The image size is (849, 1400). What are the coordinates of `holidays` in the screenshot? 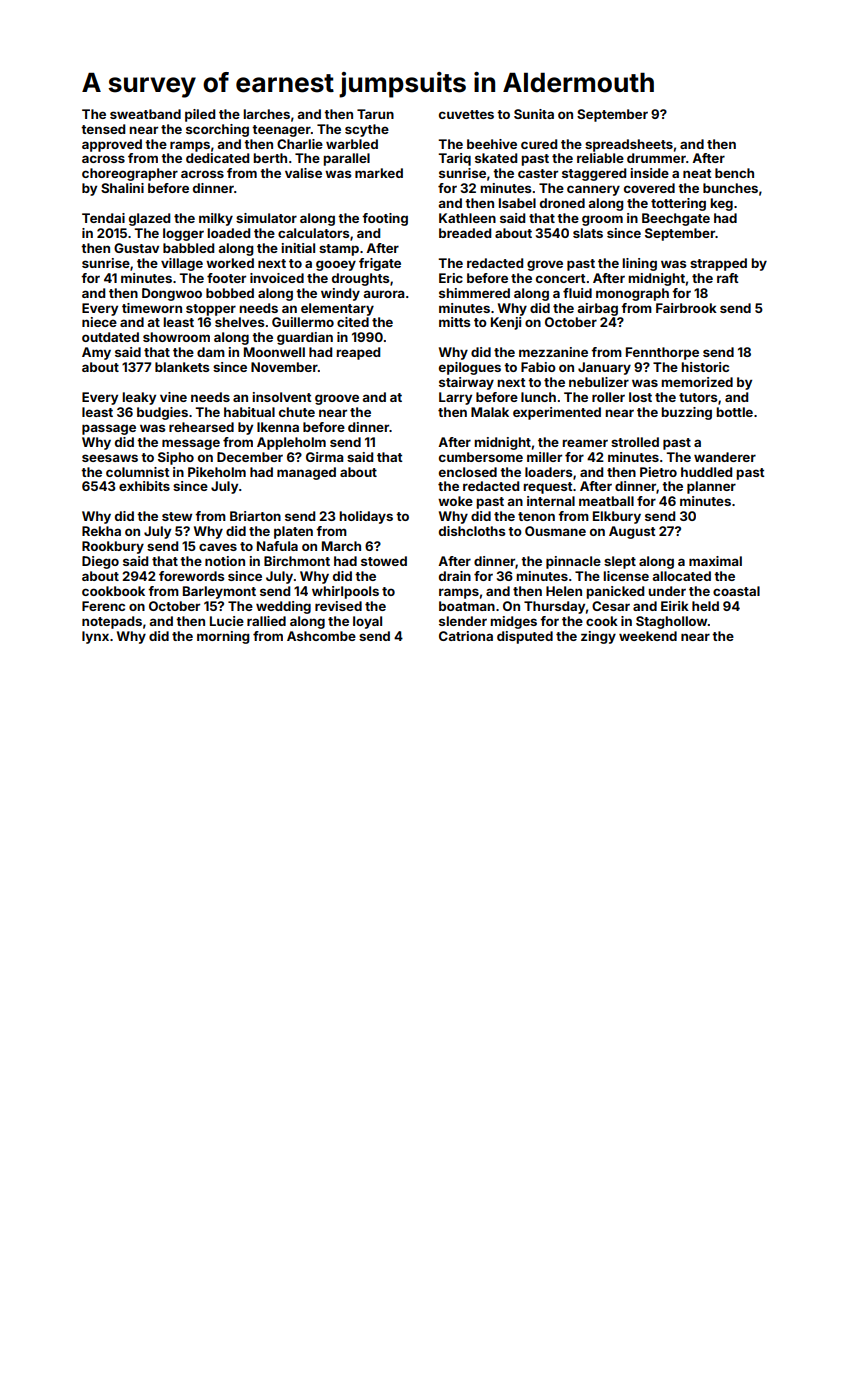 It's located at (366, 517).
